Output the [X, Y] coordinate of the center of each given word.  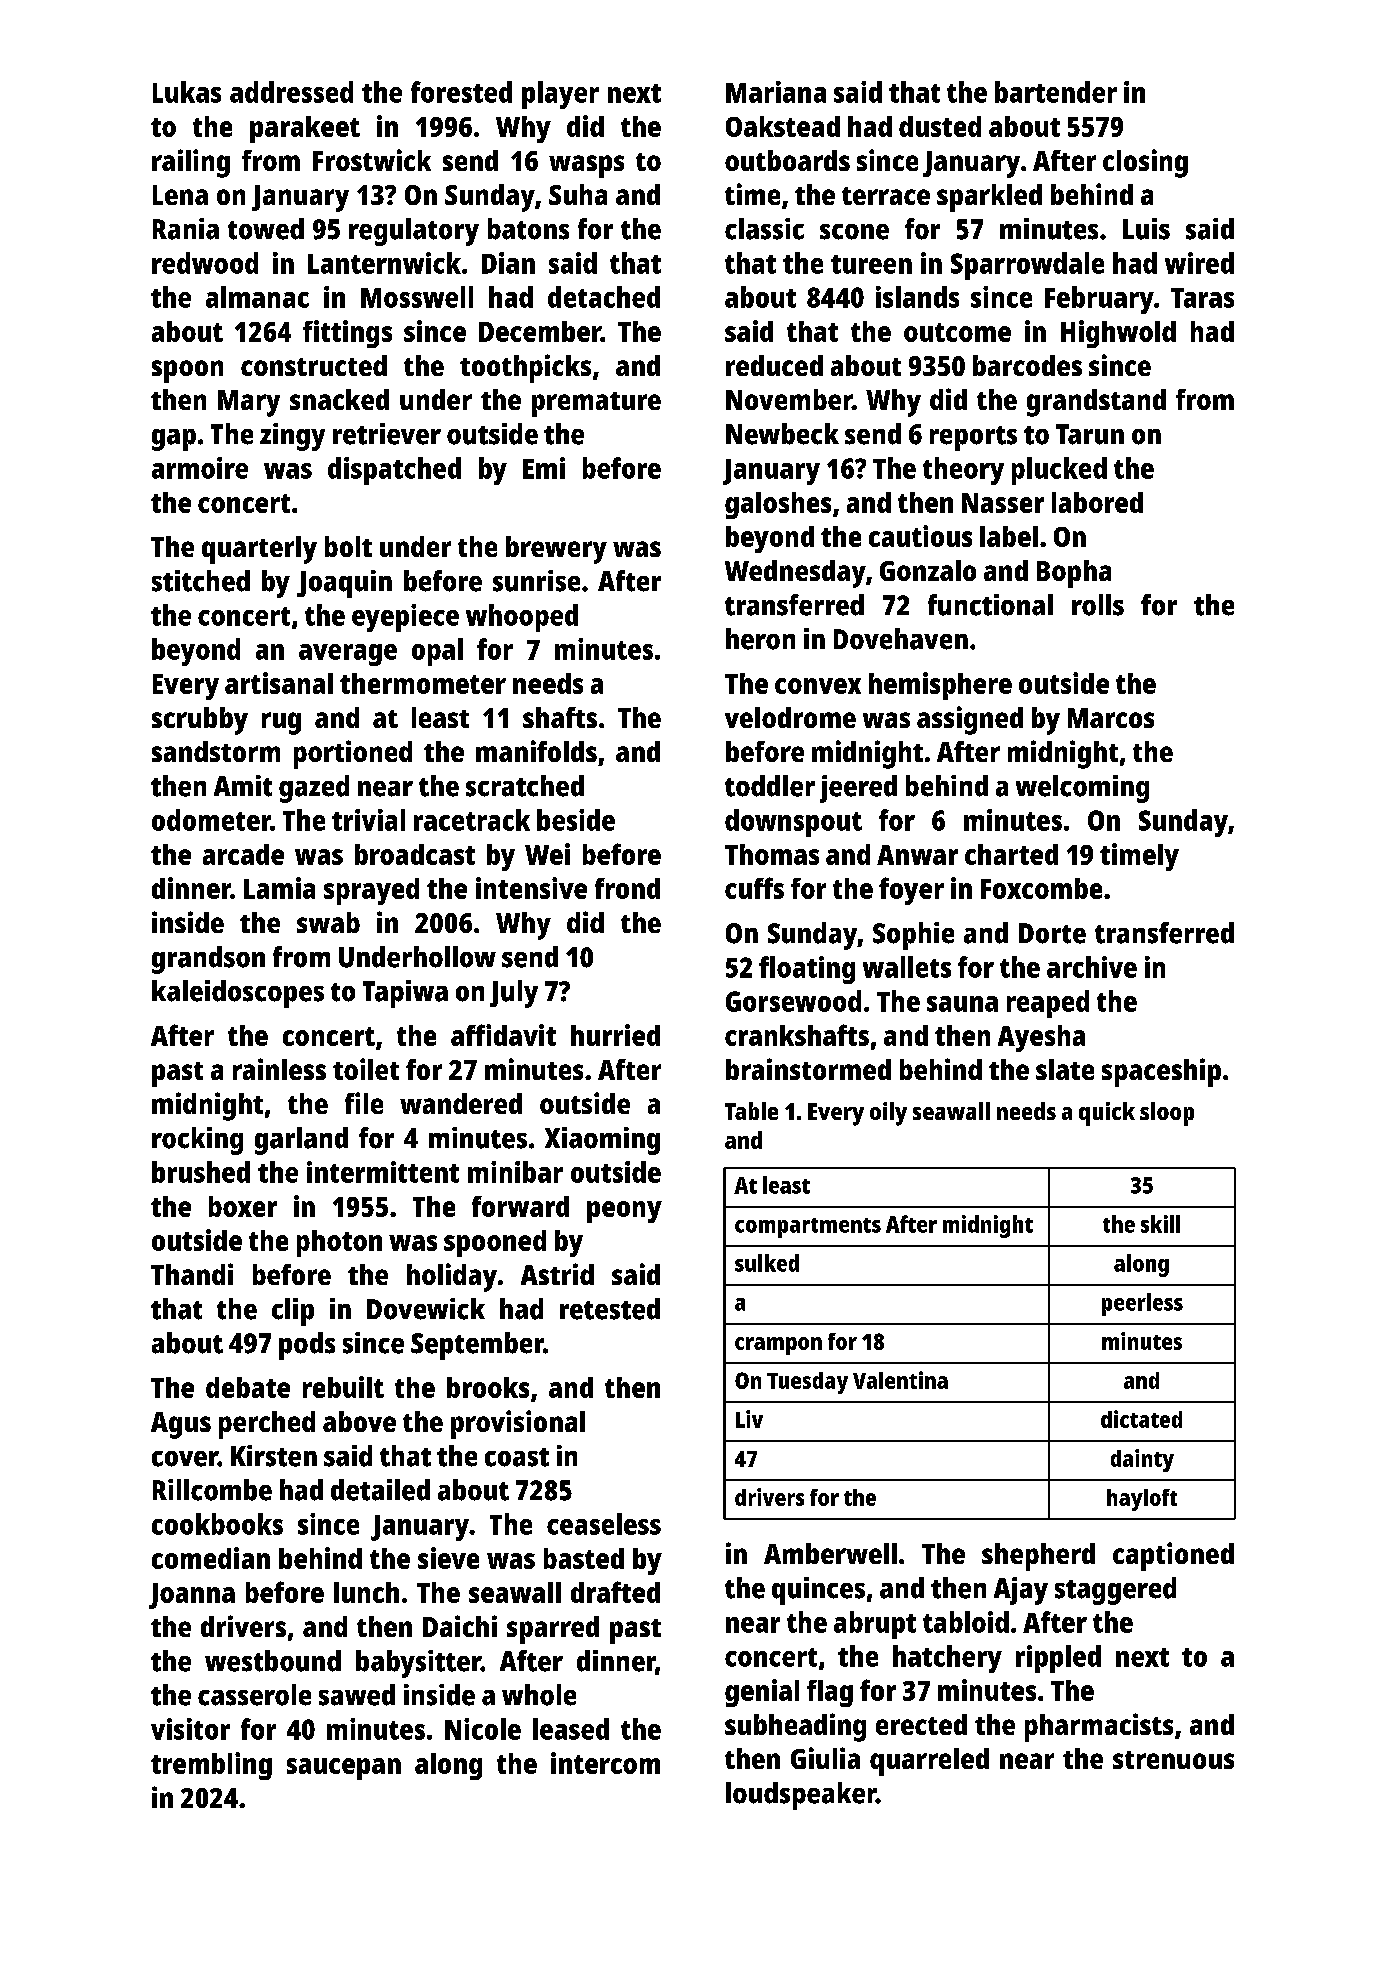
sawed [357, 1695]
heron [760, 639]
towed [266, 229]
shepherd [1038, 1557]
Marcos [1111, 718]
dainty [1142, 1460]
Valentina [900, 1380]
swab [328, 922]
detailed [380, 1490]
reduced [774, 365]
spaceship [1161, 1072]
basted [584, 1558]
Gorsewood [793, 1001]
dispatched [394, 471]
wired [1199, 263]
